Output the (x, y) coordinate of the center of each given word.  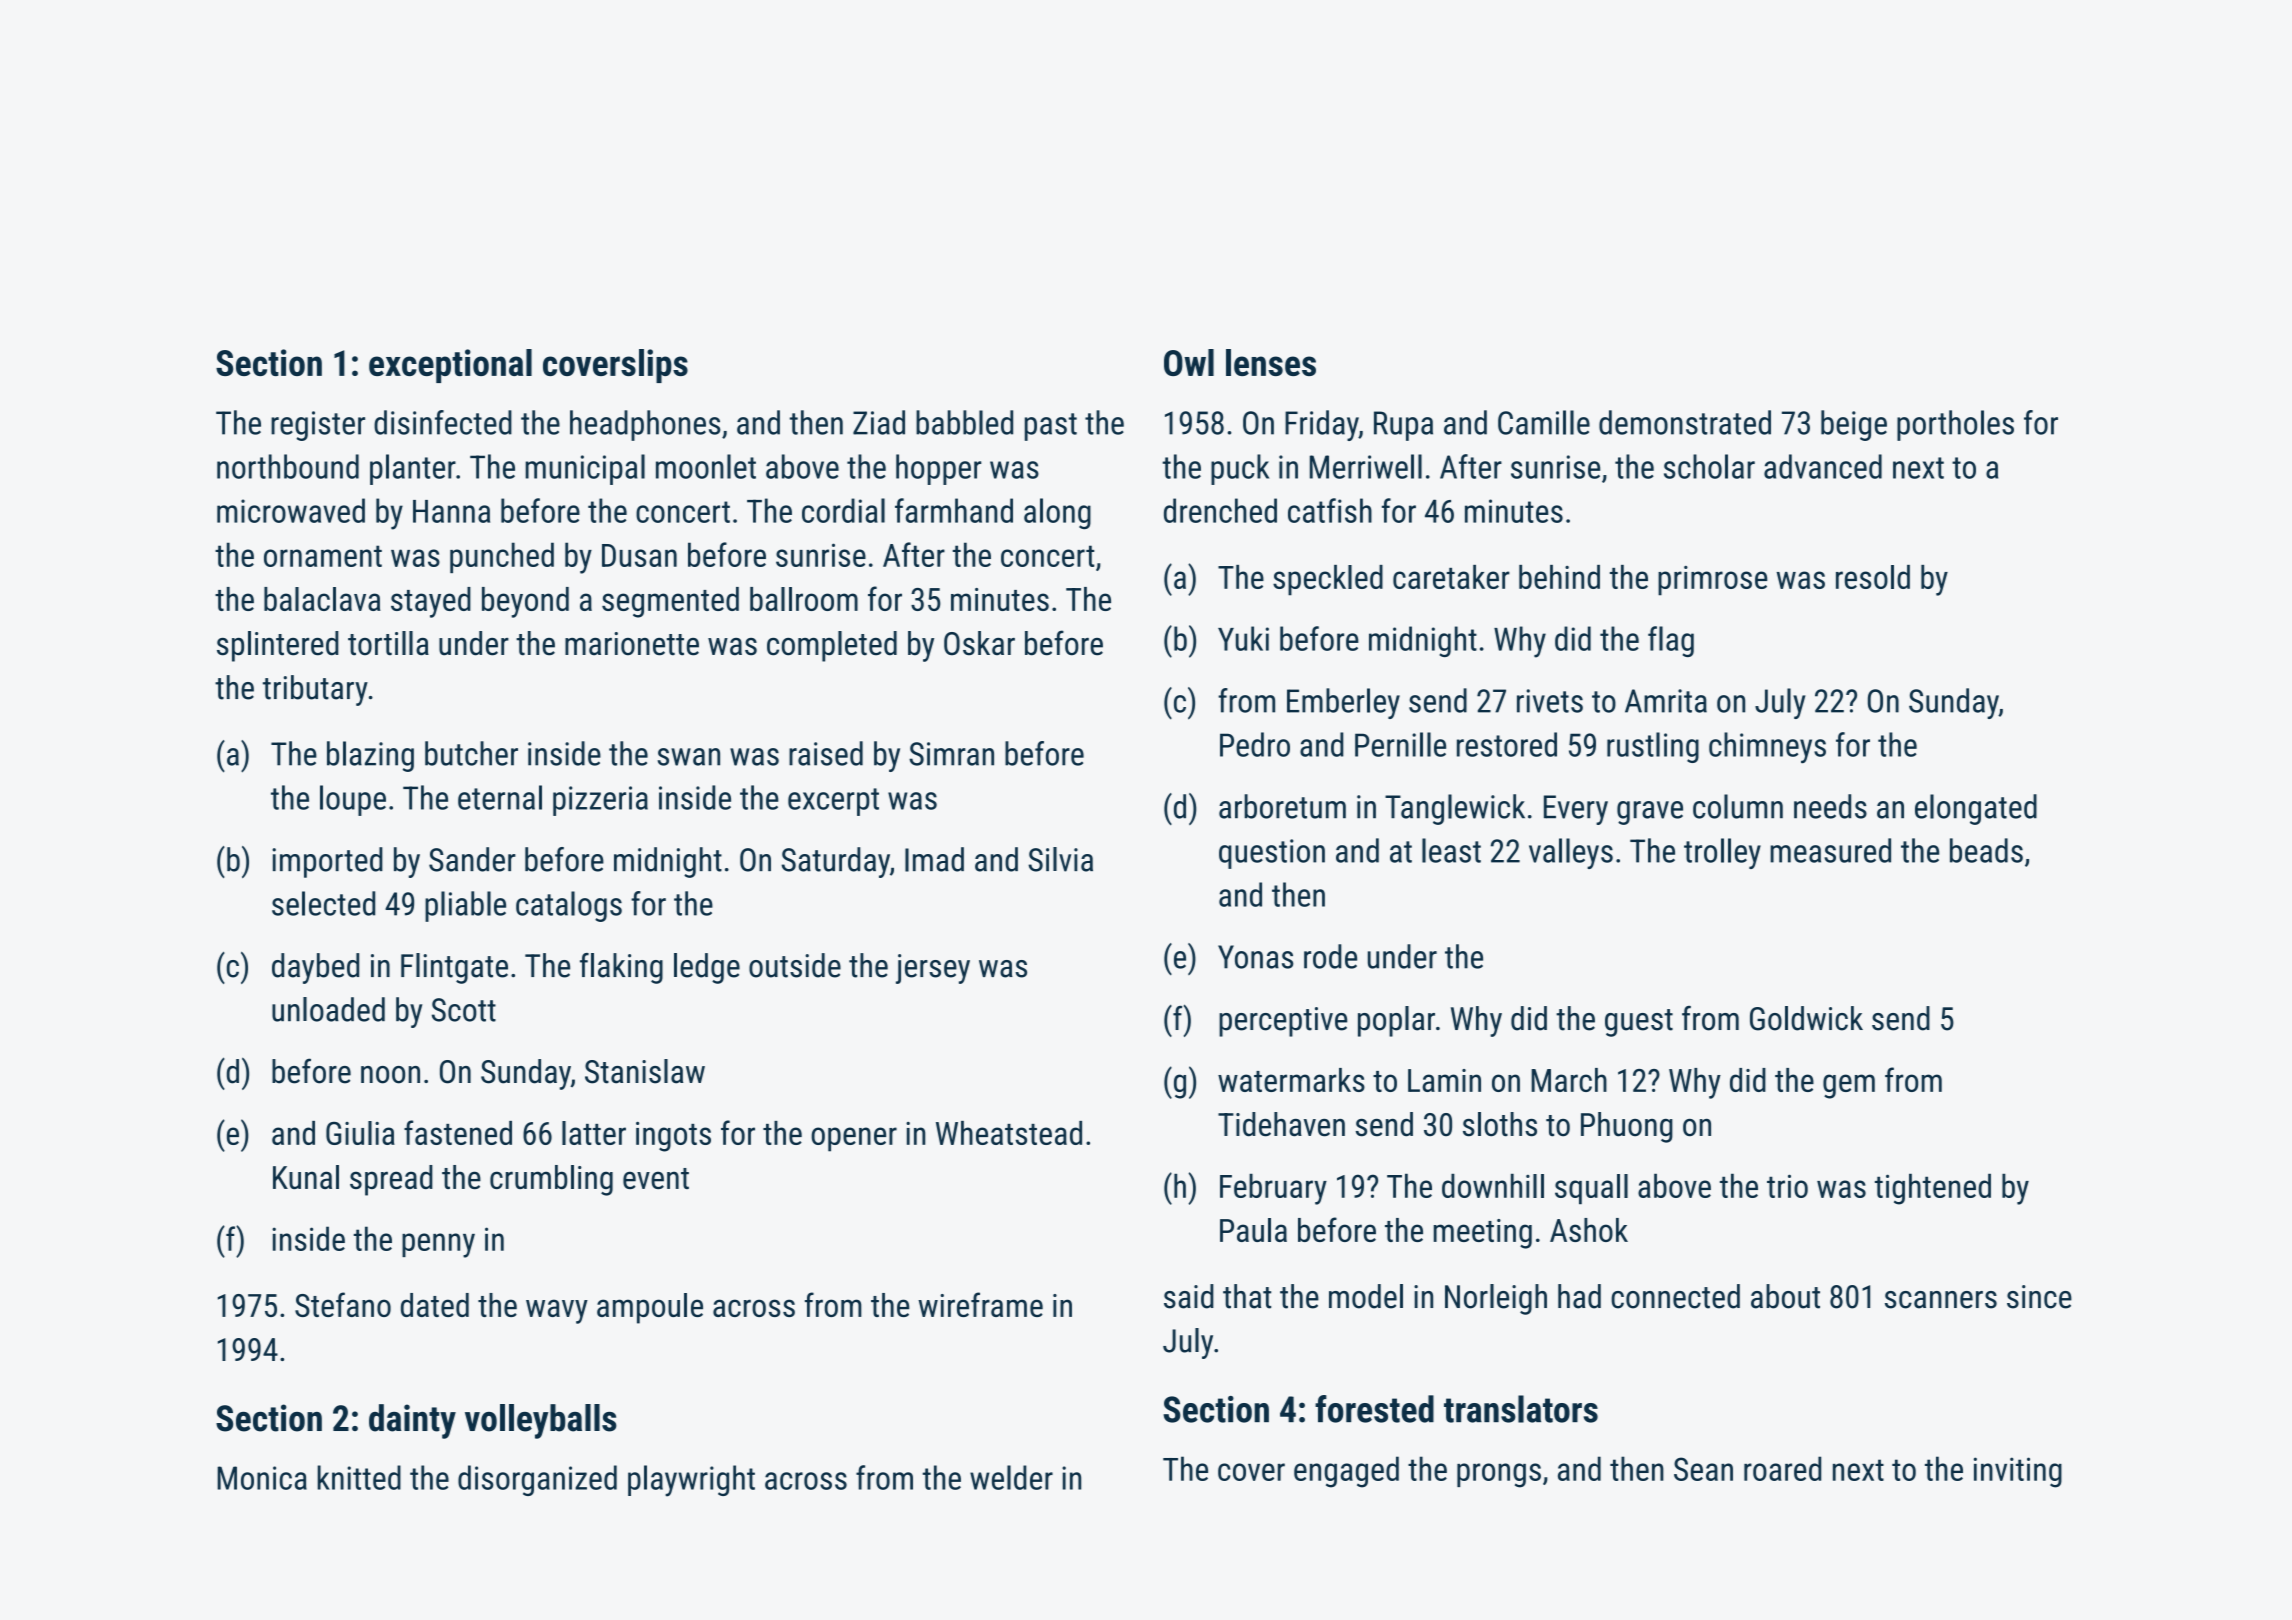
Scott (464, 1010)
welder (1011, 1477)
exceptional (450, 366)
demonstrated (1685, 422)
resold (1873, 577)
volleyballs (541, 1421)
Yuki (1243, 638)
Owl (1189, 362)
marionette (632, 644)
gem (1849, 1086)
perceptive (1283, 1022)
